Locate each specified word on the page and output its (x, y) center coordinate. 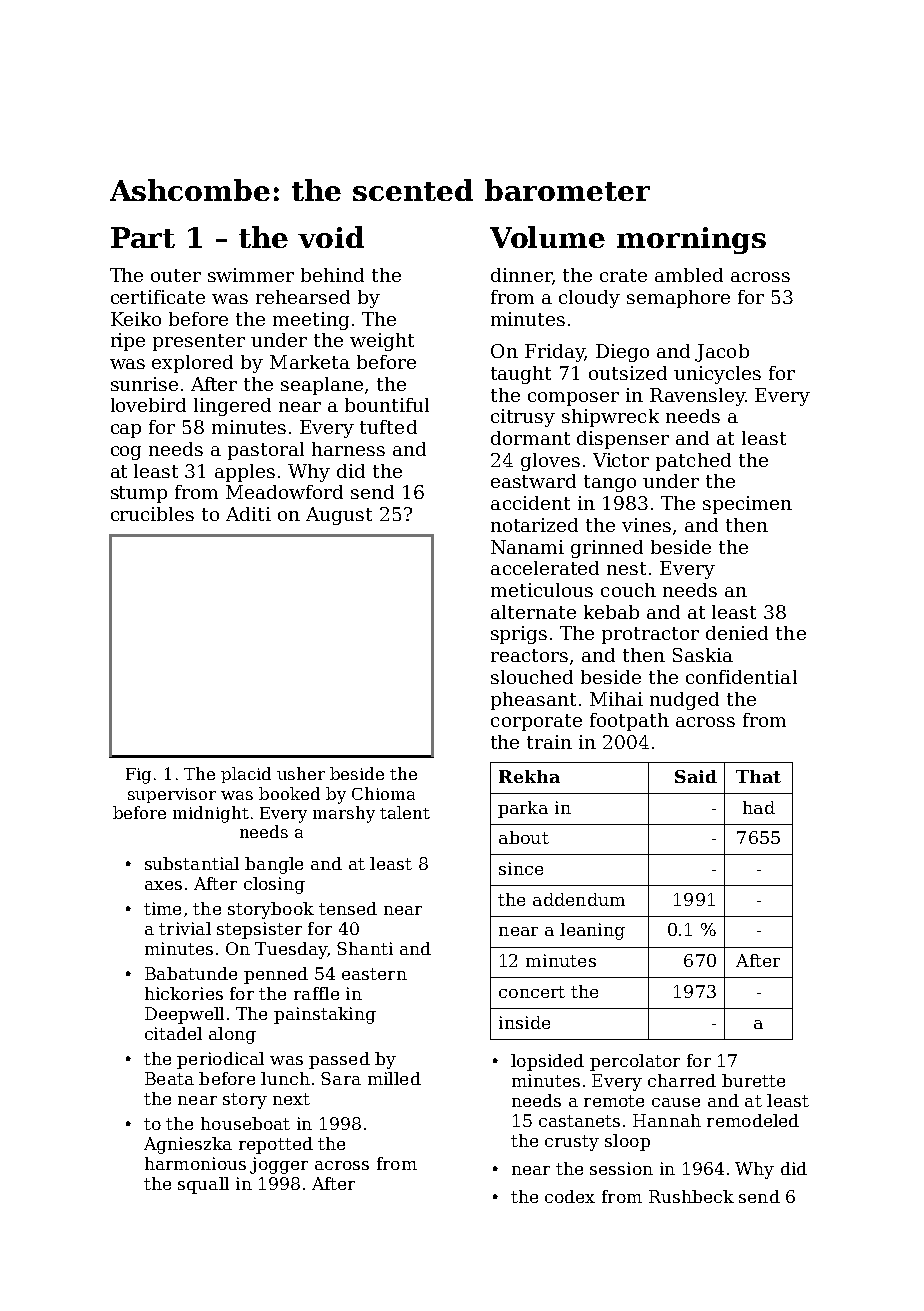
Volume (547, 237)
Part (143, 237)
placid (246, 775)
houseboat (245, 1123)
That (758, 776)
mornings (691, 240)
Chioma (383, 793)
